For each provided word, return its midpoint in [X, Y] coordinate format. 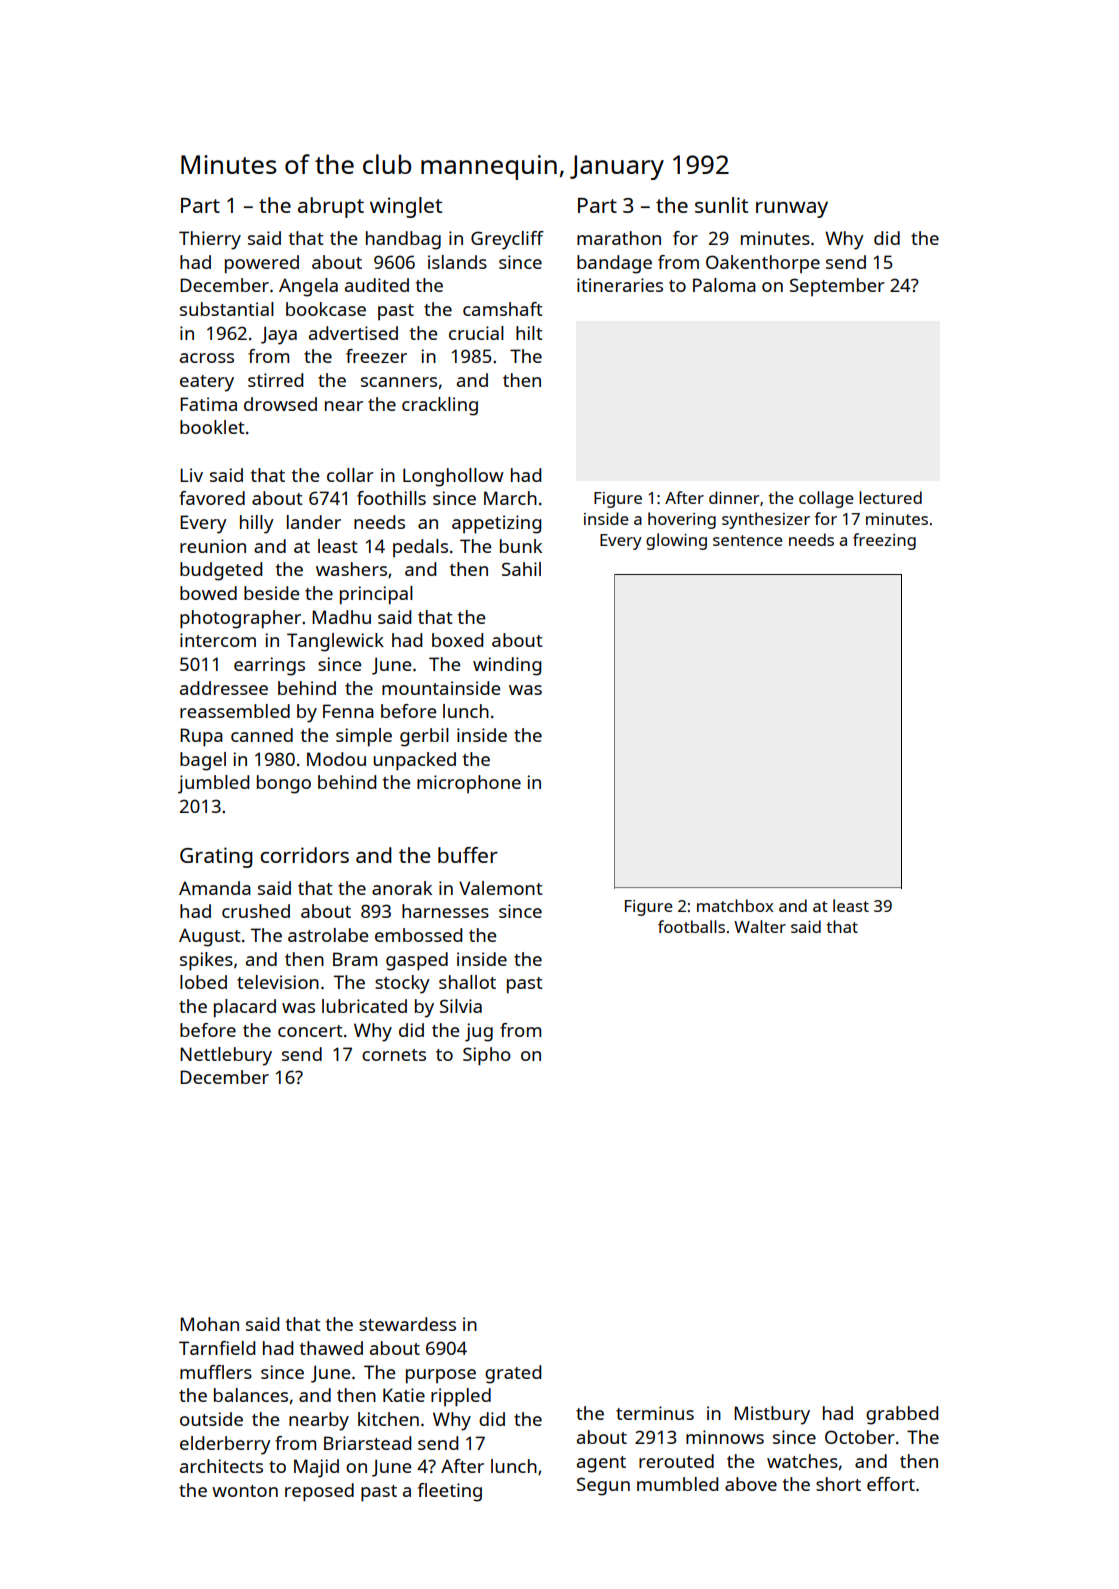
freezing [884, 541]
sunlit [721, 205]
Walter [760, 926]
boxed [457, 640]
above [751, 1484]
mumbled [677, 1484]
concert [310, 1031]
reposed [319, 1492]
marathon [619, 238]
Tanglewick [335, 642]
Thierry [210, 240]
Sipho [487, 1056]
